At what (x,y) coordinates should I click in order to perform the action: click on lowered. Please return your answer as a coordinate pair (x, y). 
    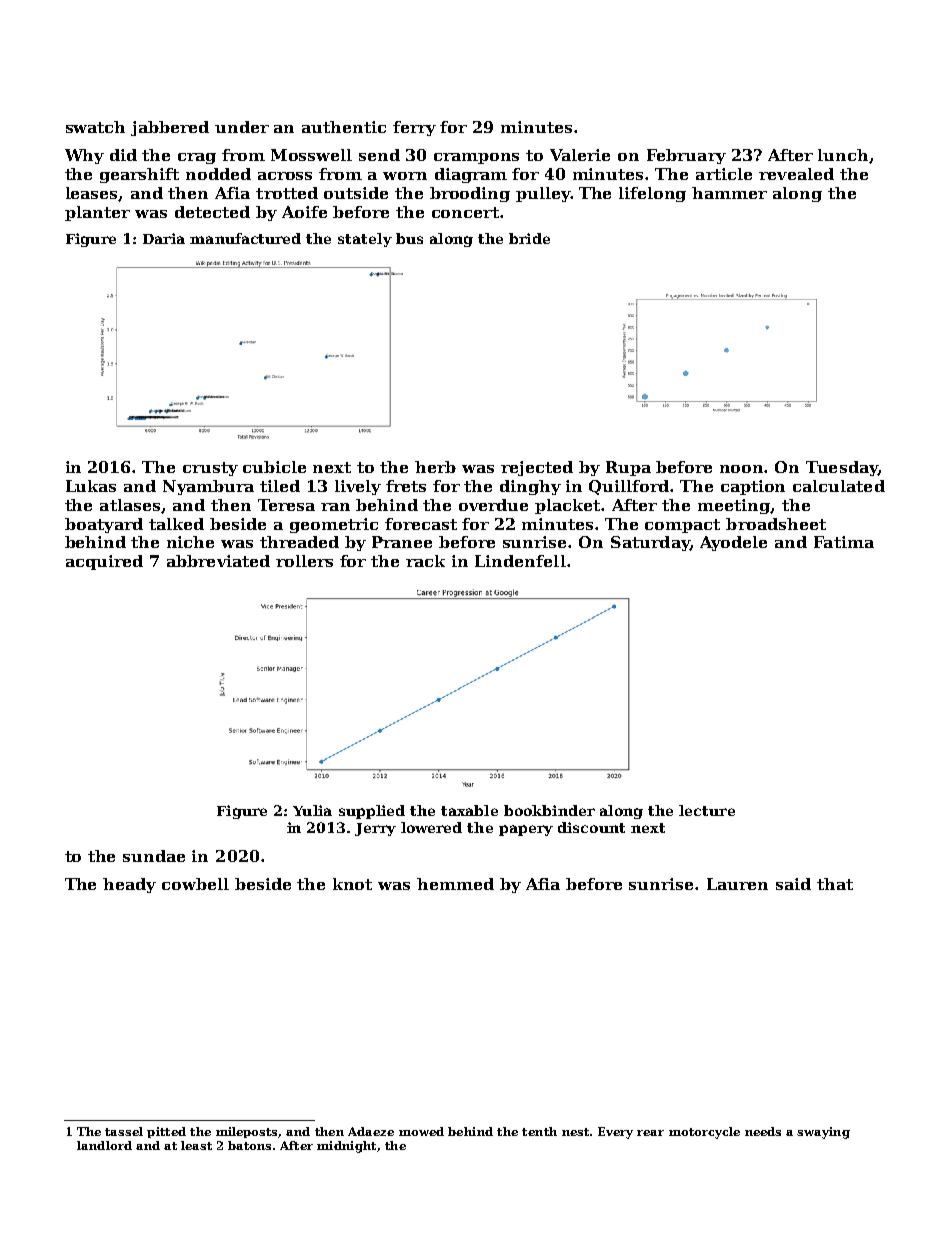
    Looking at the image, I should click on (431, 827).
